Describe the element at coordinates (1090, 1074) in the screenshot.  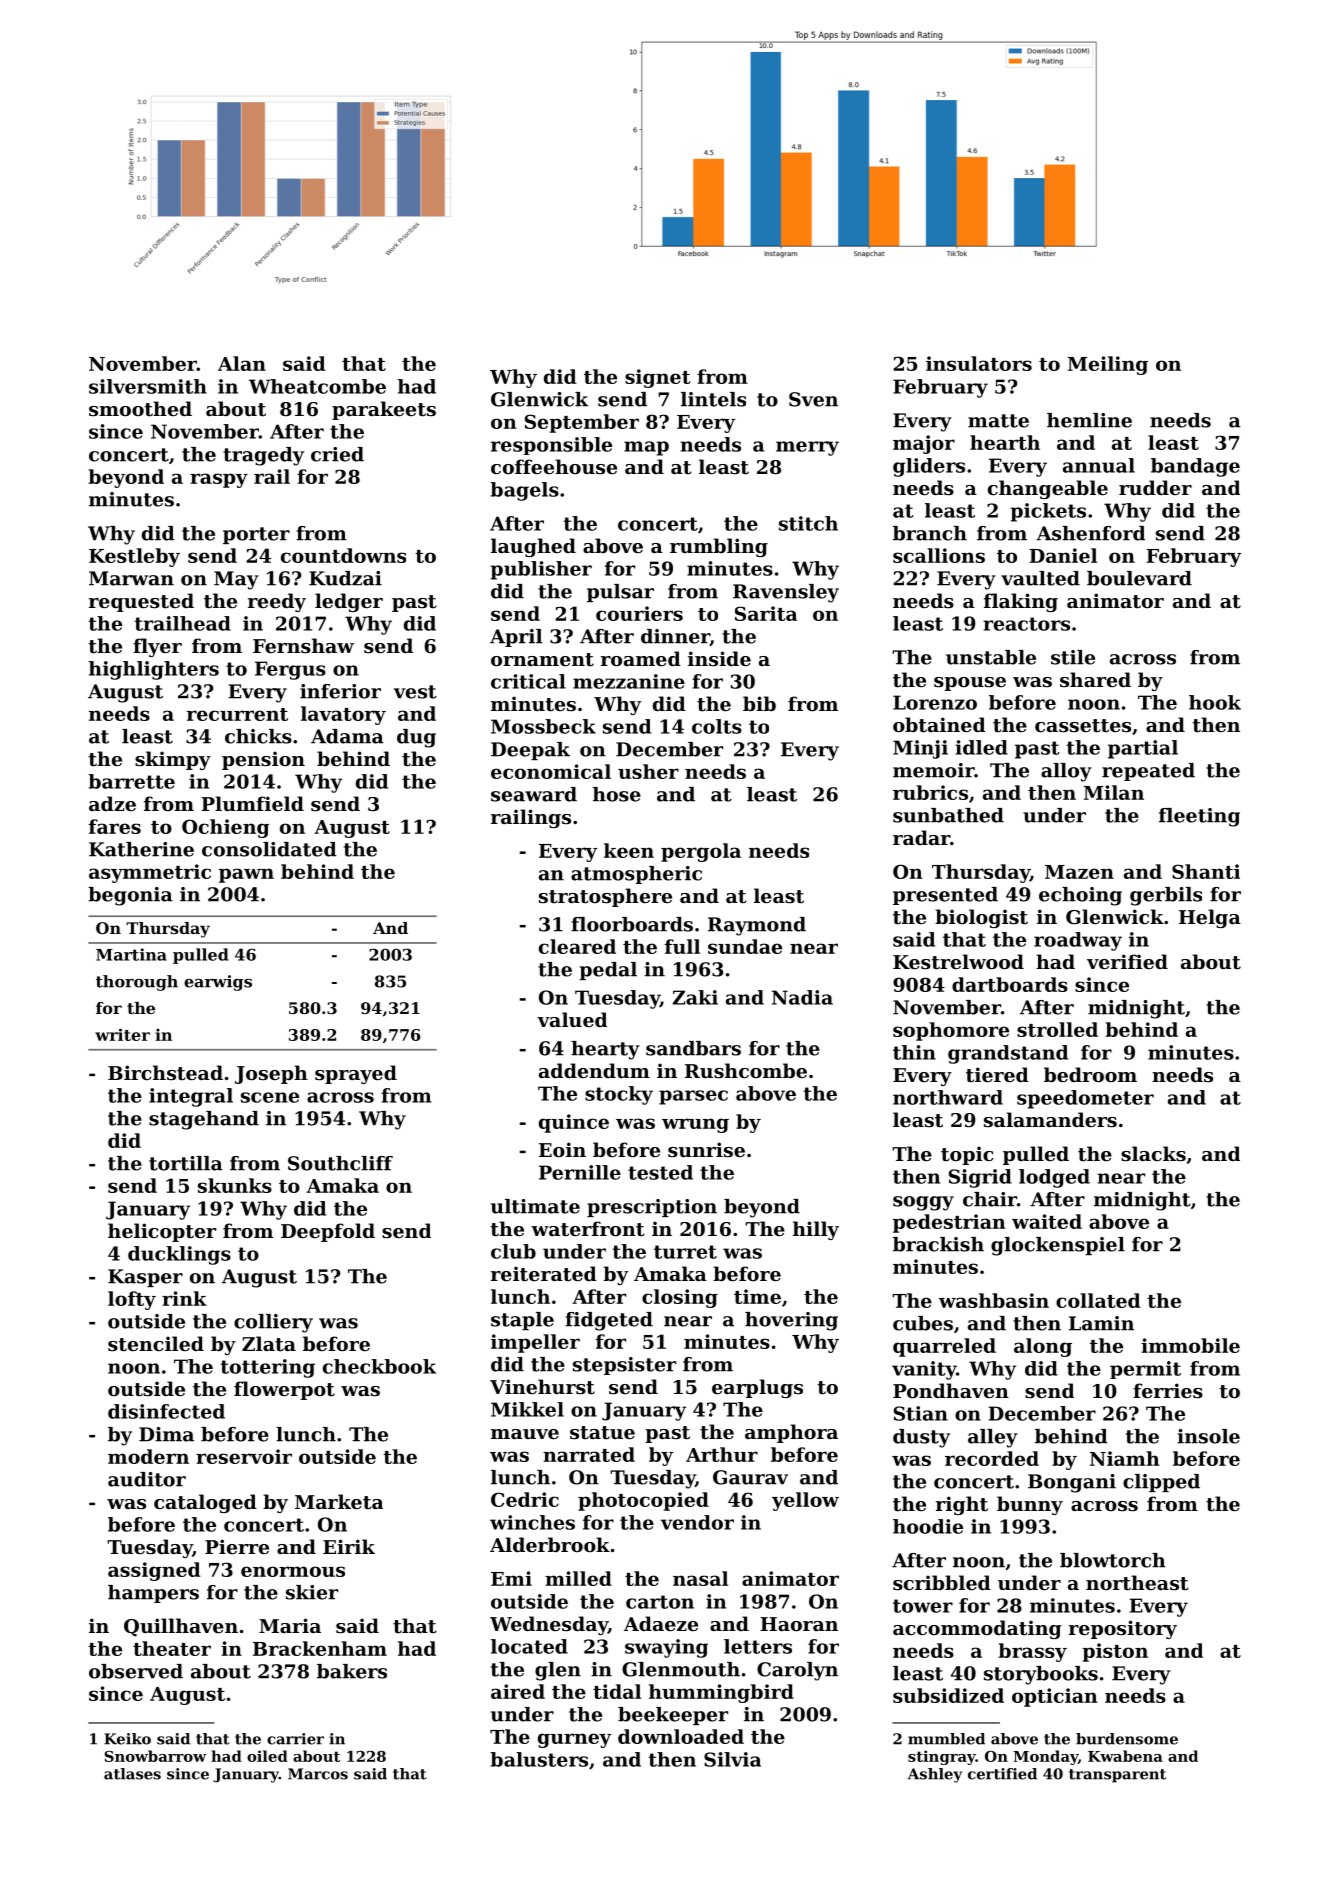
I see `bedroom` at that location.
